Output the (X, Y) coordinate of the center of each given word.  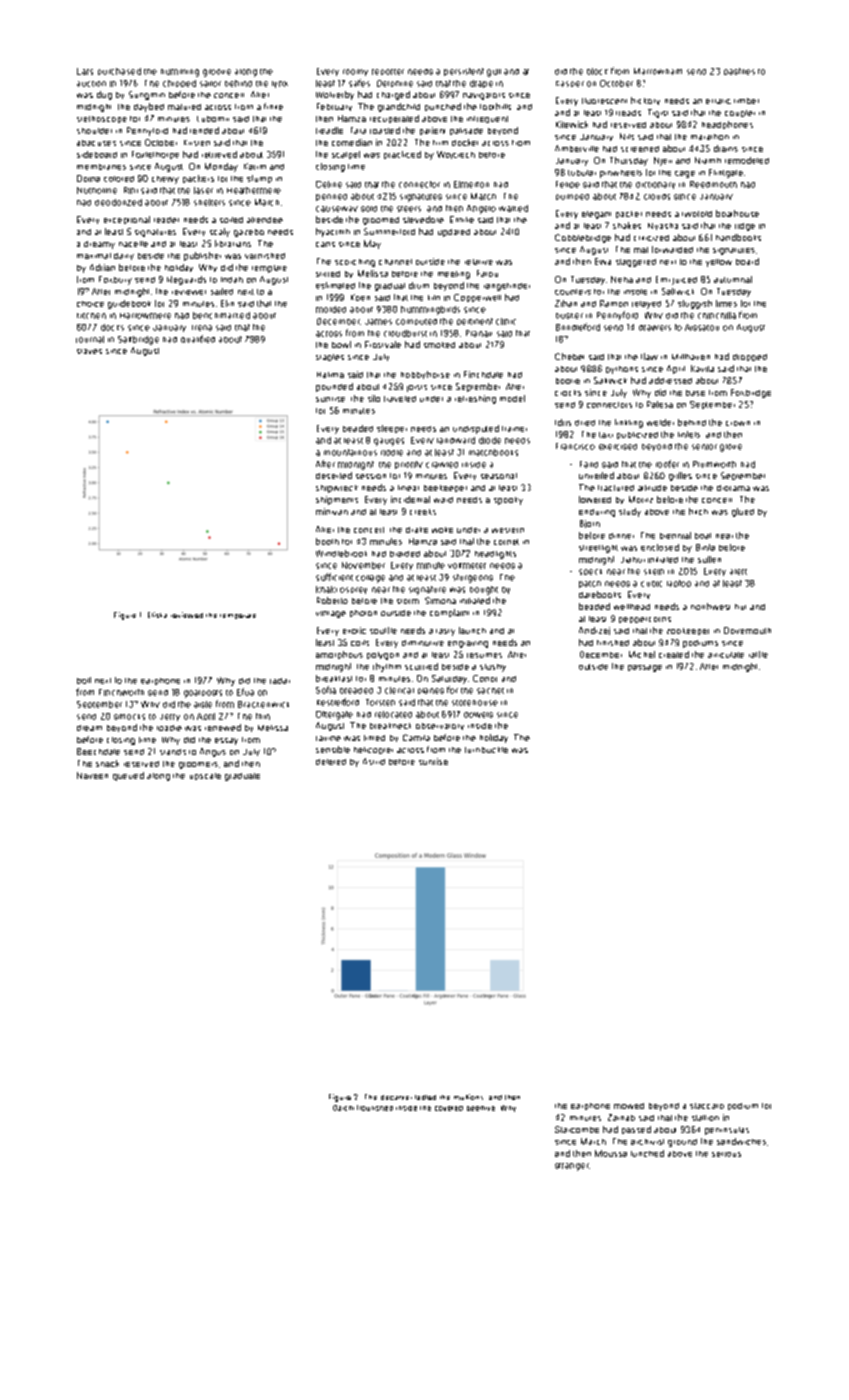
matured (184, 107)
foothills (495, 106)
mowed (629, 1106)
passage (645, 668)
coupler (740, 113)
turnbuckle (486, 750)
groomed (381, 221)
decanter (396, 1097)
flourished (375, 1108)
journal (90, 339)
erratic (718, 101)
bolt (84, 680)
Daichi (343, 1108)
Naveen (92, 775)
